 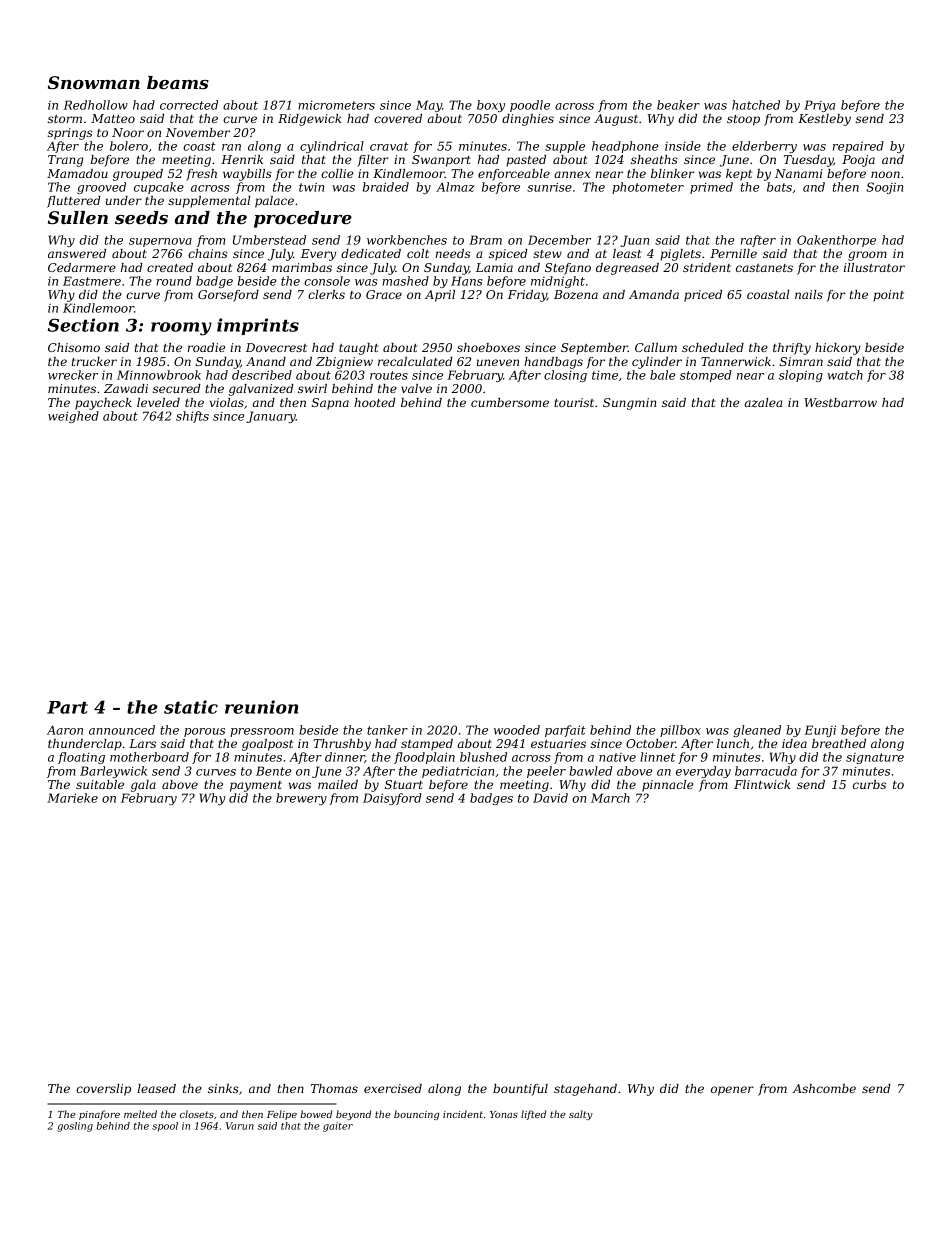 What do you see at coordinates (572, 174) in the screenshot?
I see `annex` at bounding box center [572, 174].
